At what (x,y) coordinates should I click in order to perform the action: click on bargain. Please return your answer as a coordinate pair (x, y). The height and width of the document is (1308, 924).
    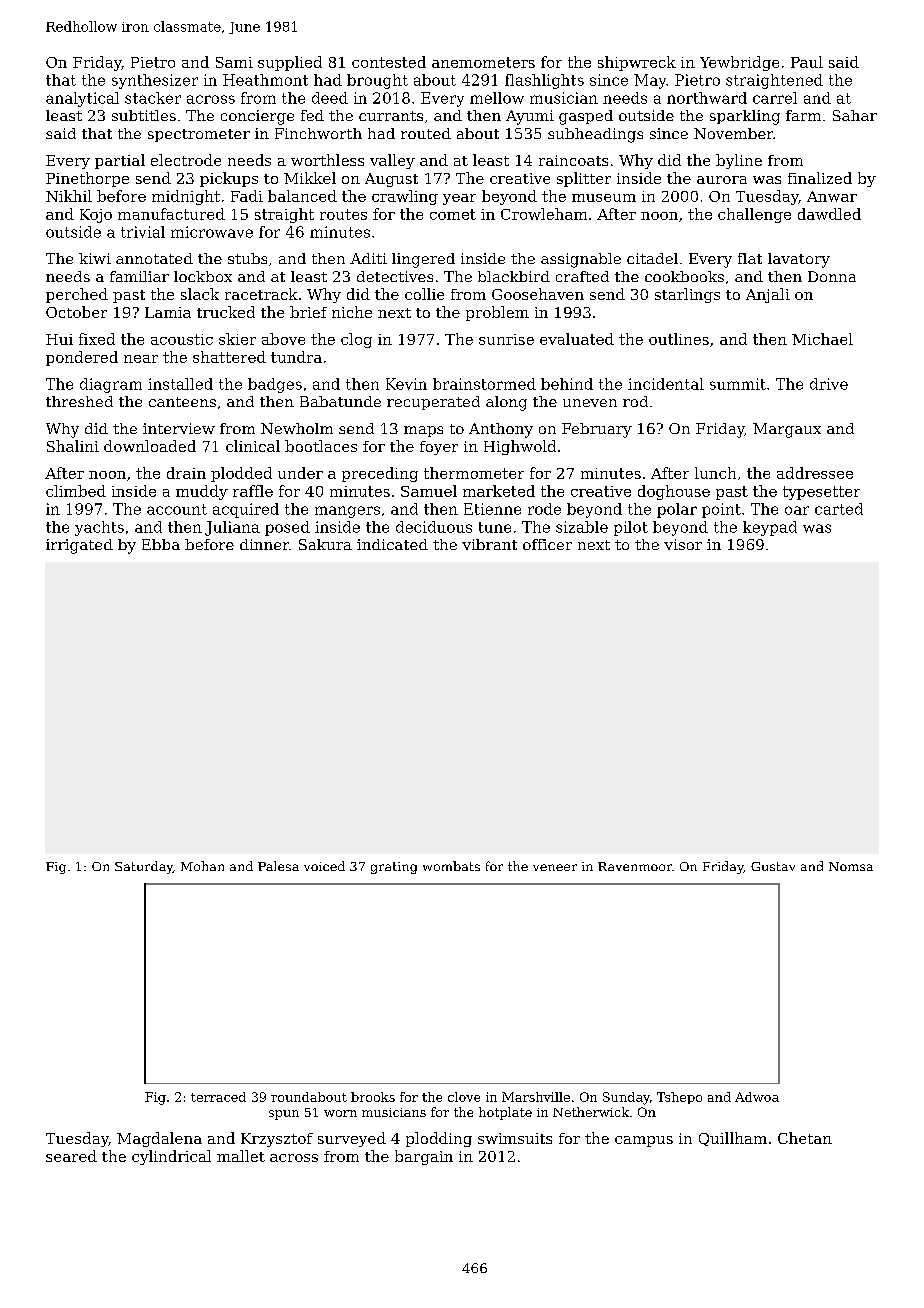
    Looking at the image, I should click on (424, 1157).
